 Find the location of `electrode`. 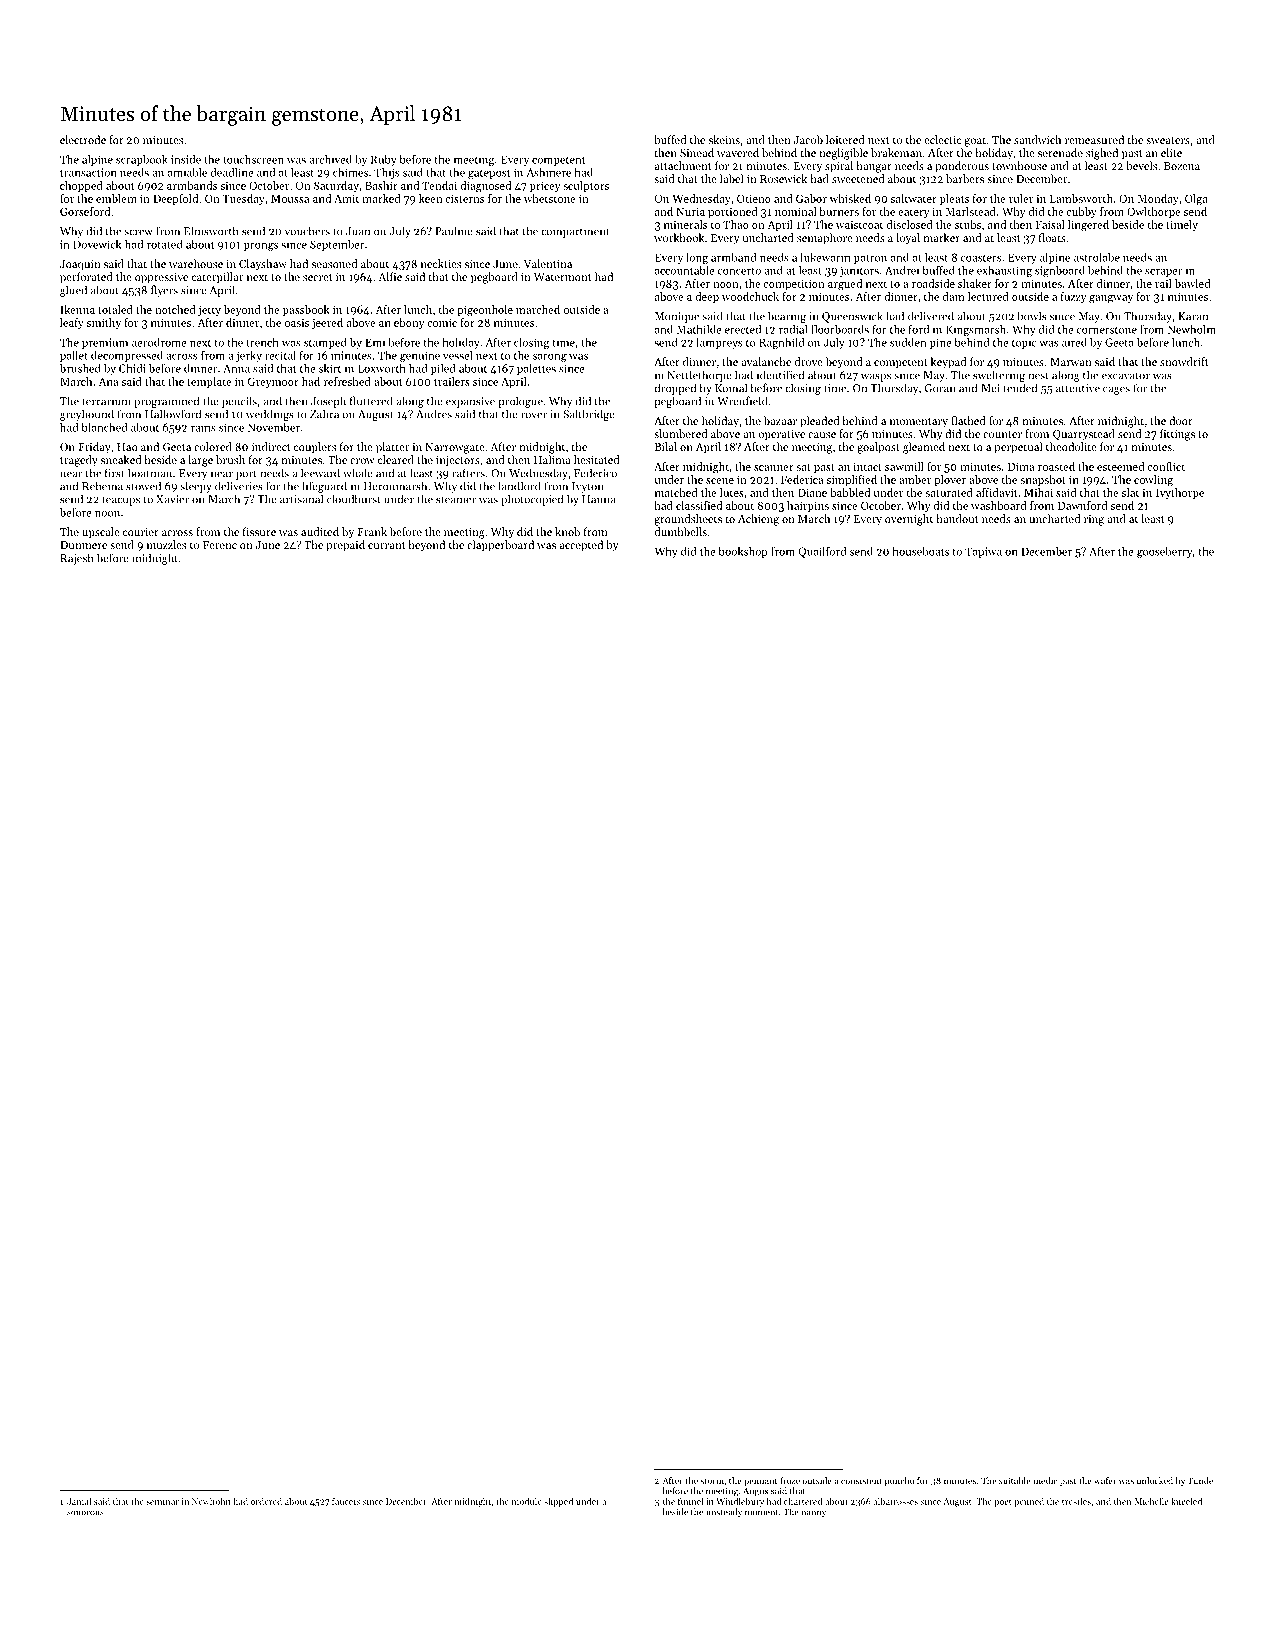

electrode is located at coordinates (83, 139).
